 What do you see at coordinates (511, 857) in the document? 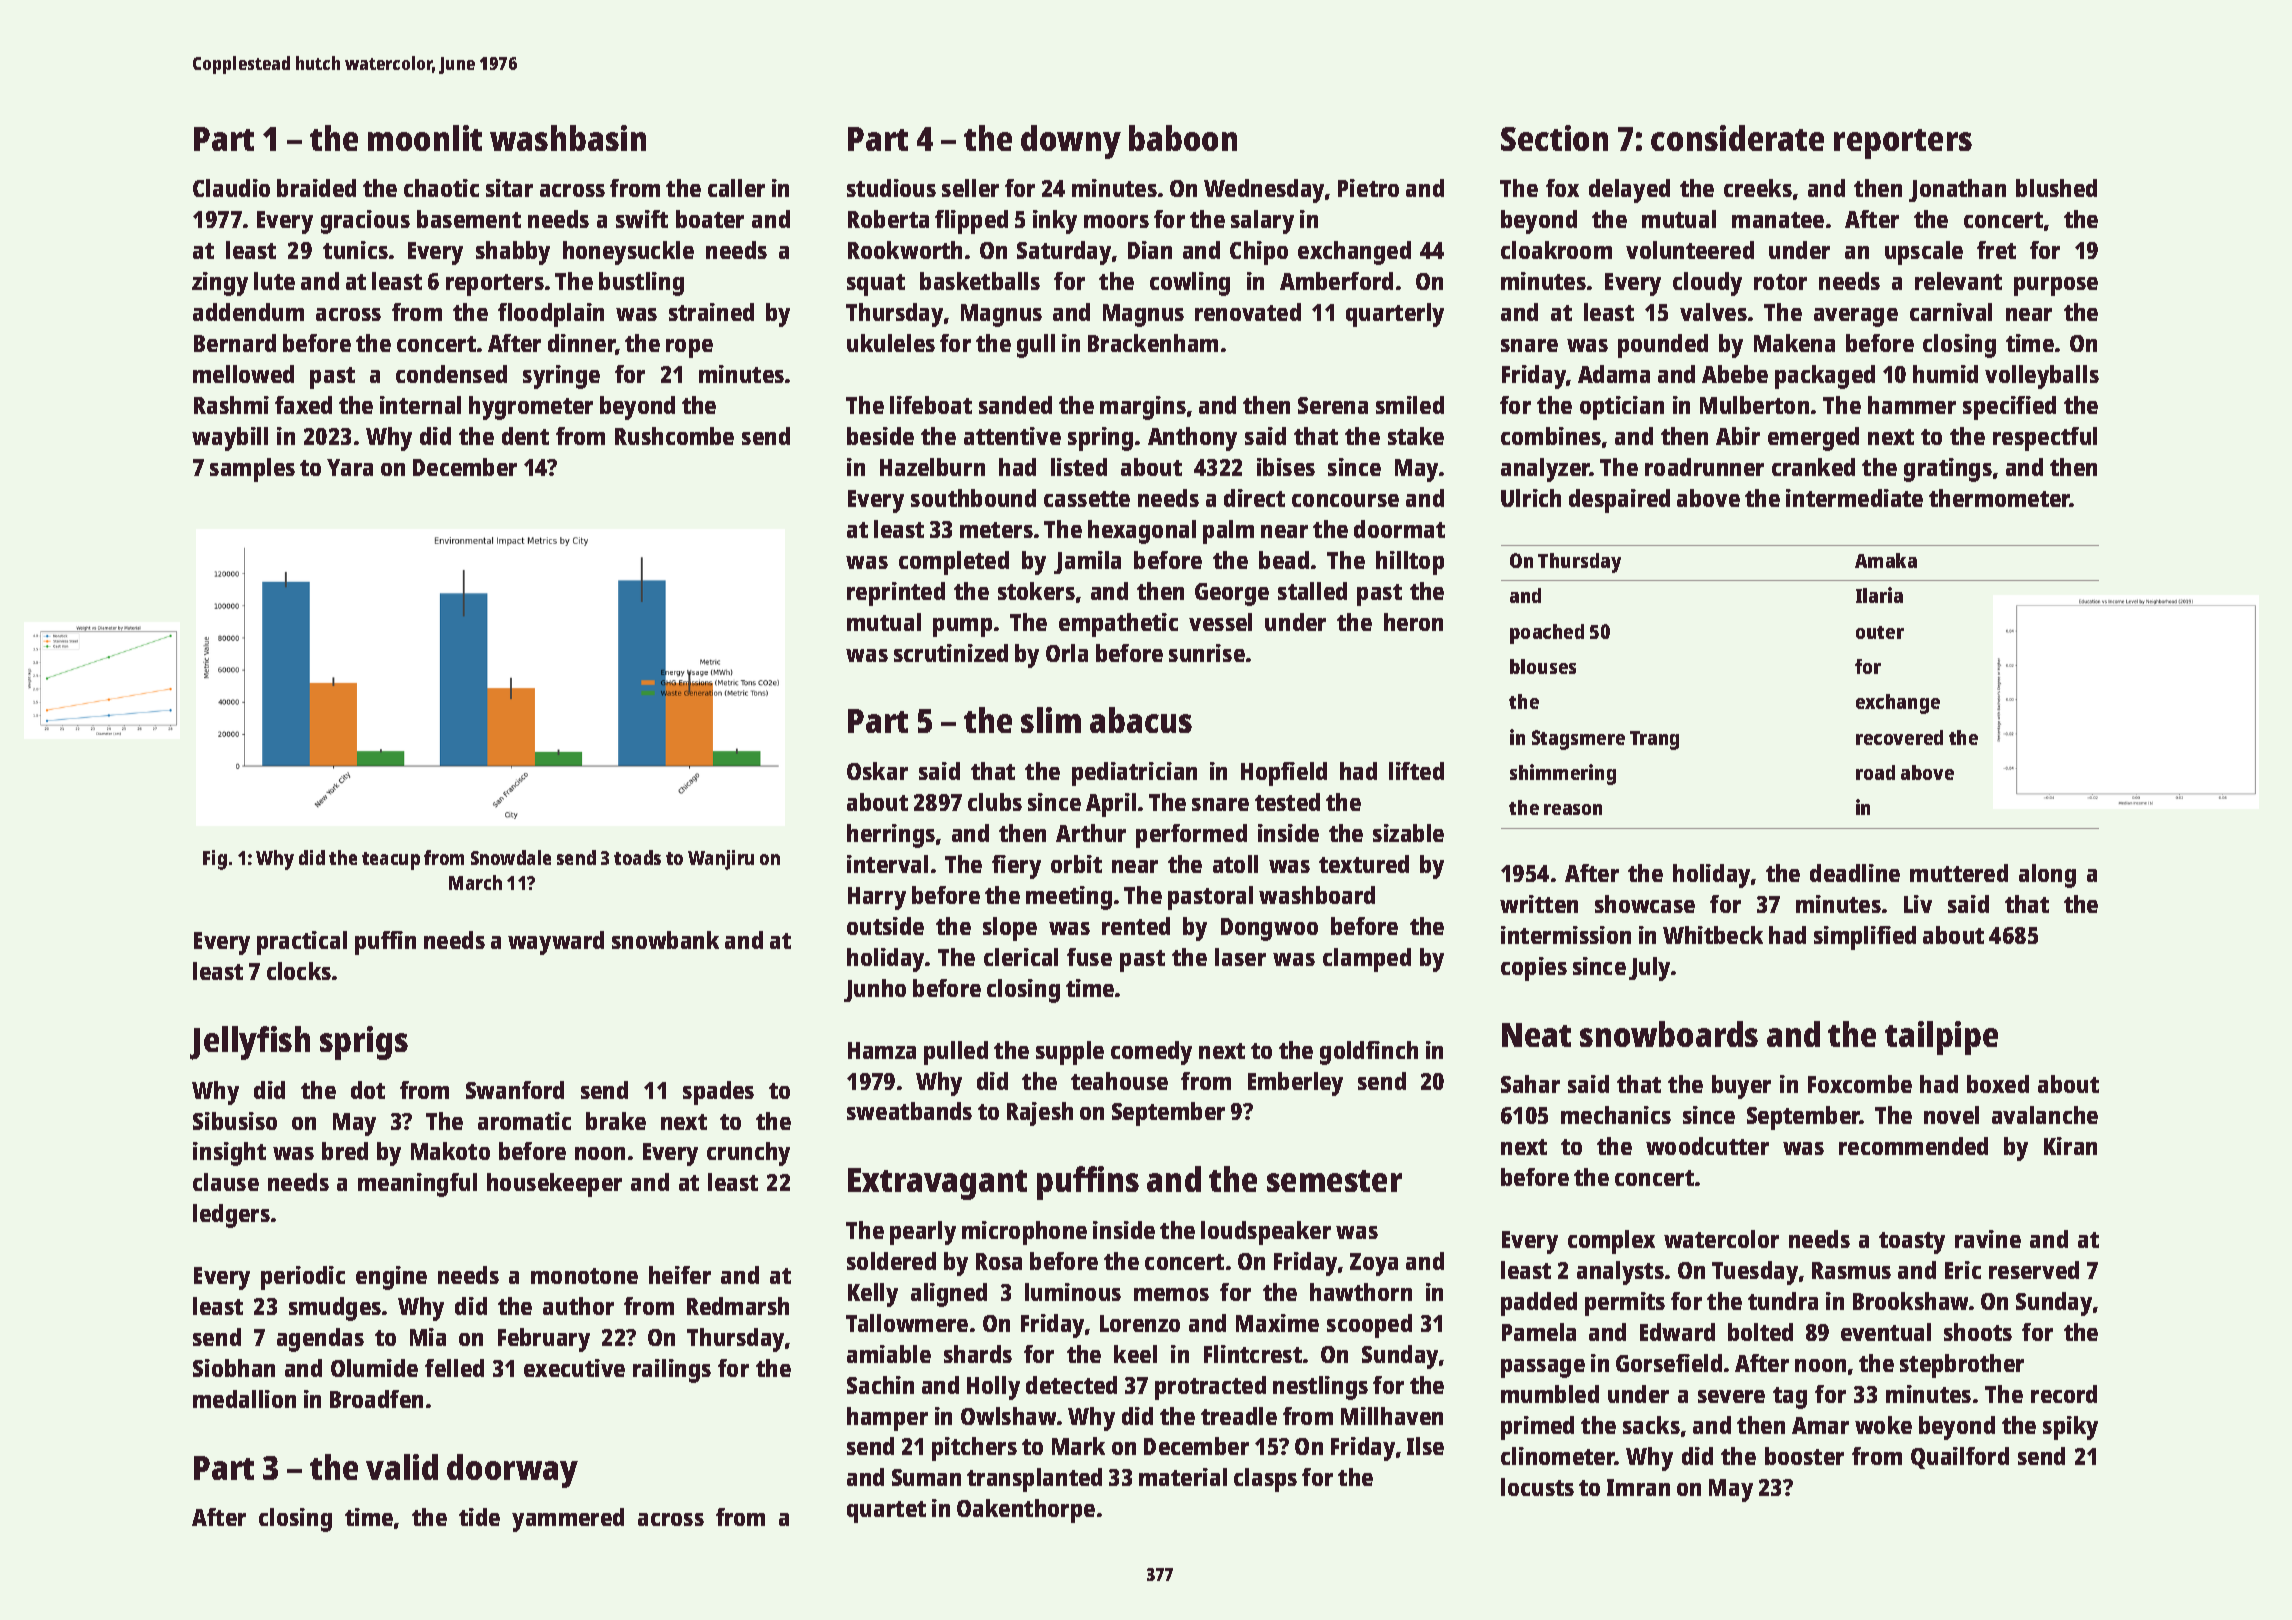
I see `Snowdale` at bounding box center [511, 857].
